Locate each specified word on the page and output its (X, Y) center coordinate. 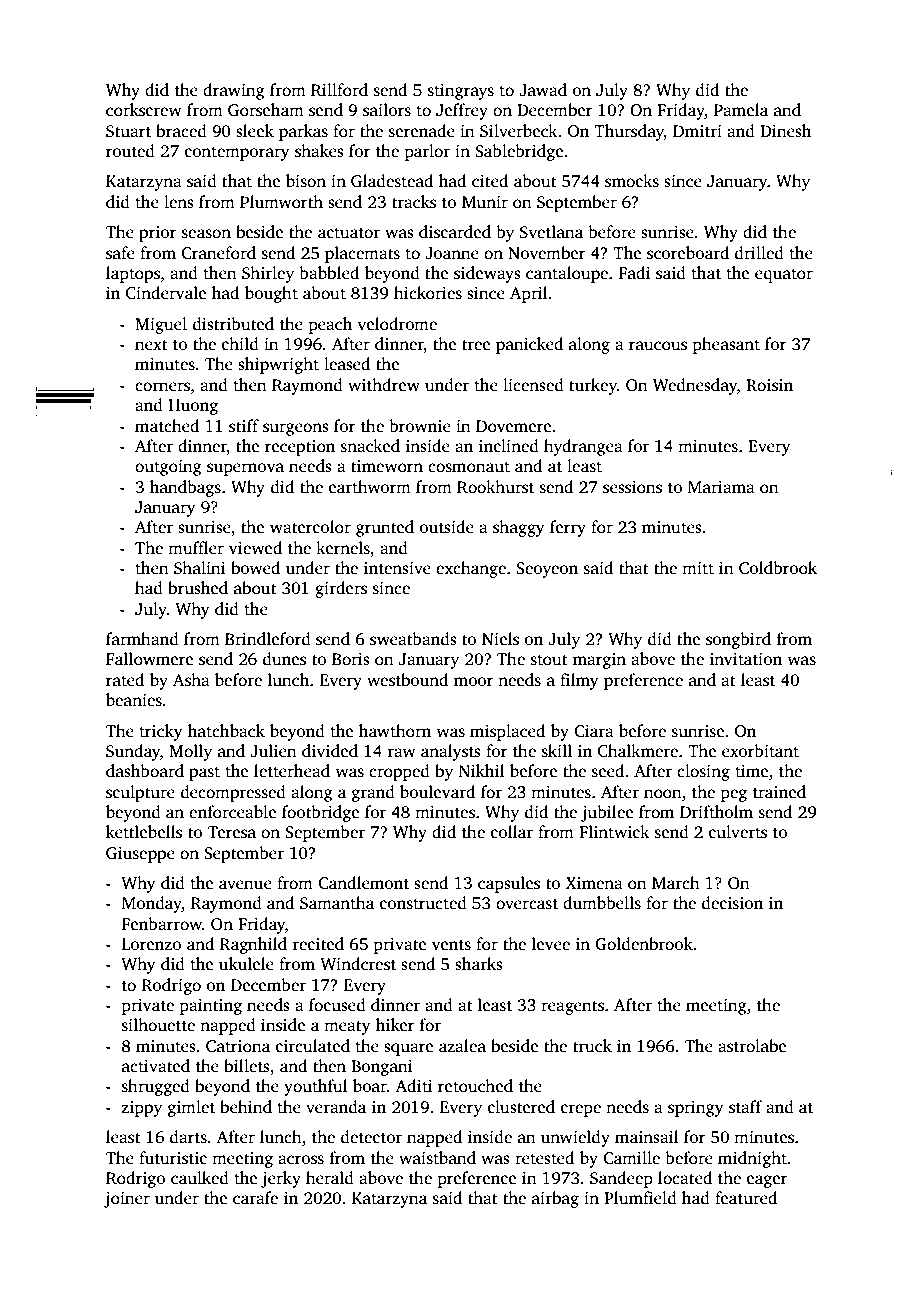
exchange (471, 569)
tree (476, 345)
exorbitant (760, 751)
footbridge (320, 813)
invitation (746, 659)
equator (784, 275)
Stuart (128, 131)
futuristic (173, 1158)
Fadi (635, 272)
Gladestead (392, 181)
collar (512, 831)
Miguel (161, 325)
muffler (196, 548)
